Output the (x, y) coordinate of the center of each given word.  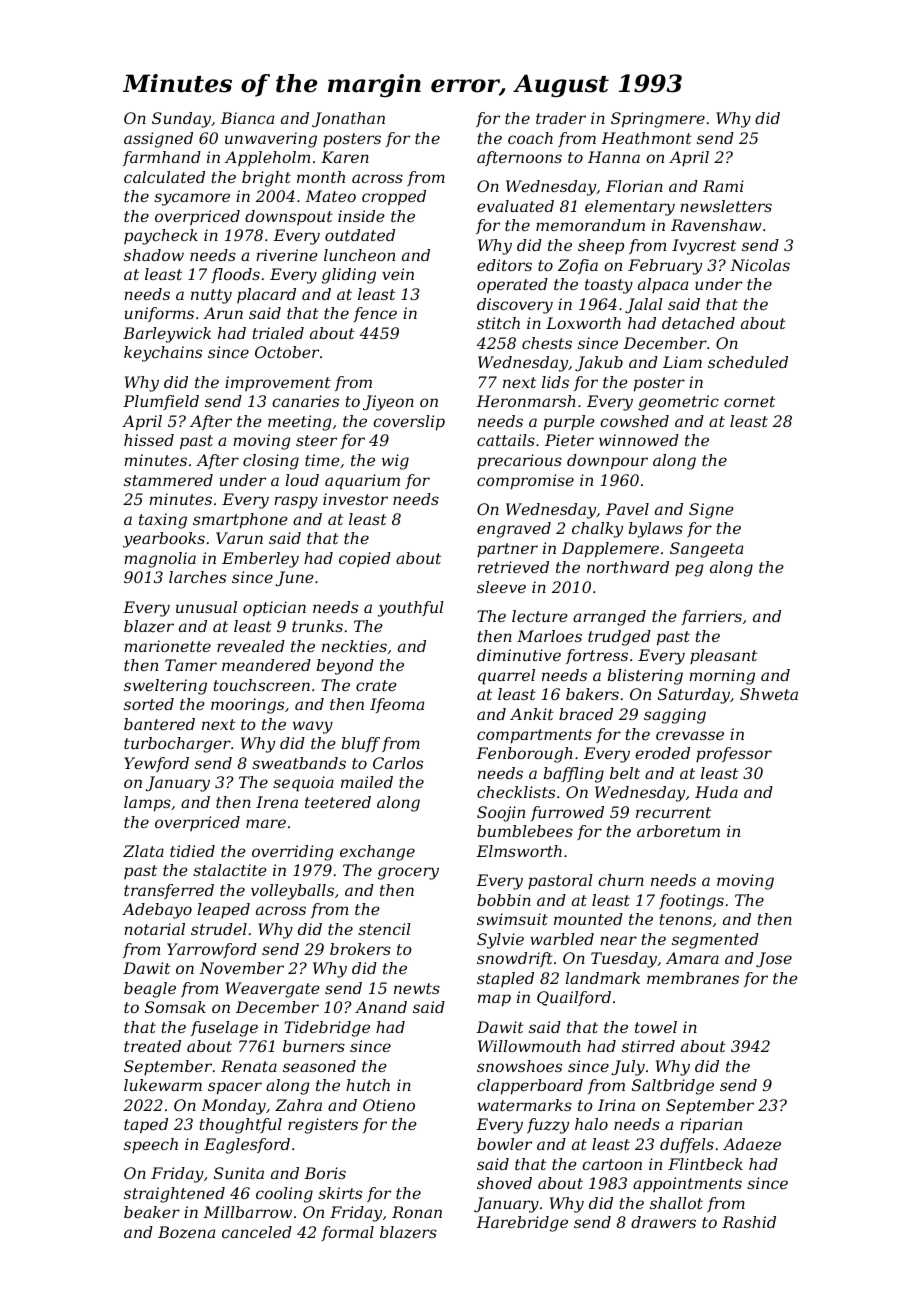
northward (628, 567)
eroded (662, 753)
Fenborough (524, 755)
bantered (159, 724)
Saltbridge (673, 1087)
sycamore (192, 199)
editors (504, 265)
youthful (411, 609)
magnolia (160, 560)
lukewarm (163, 1085)
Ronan (417, 1212)
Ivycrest (704, 247)
